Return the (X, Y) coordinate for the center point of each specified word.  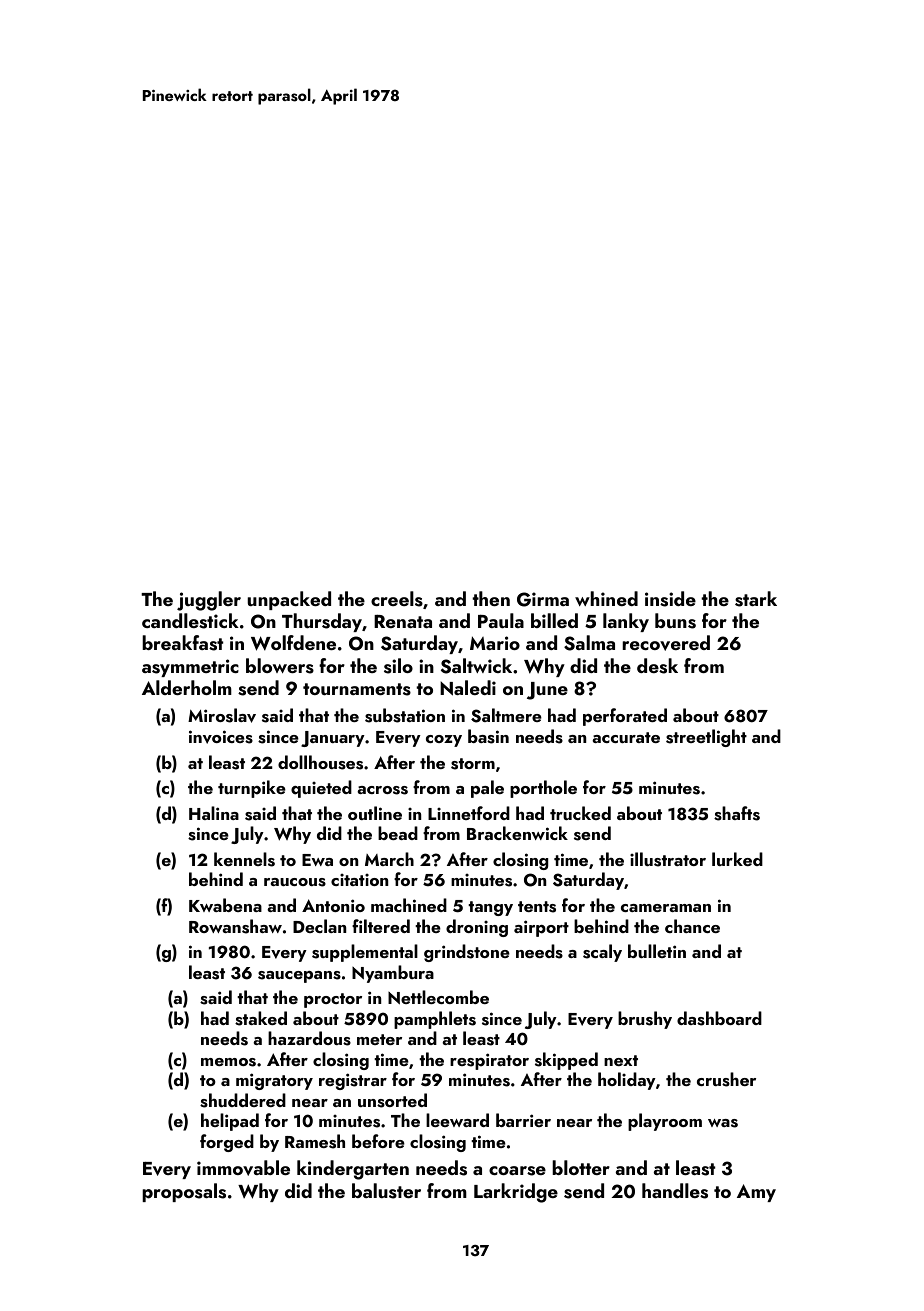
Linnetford (469, 813)
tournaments (357, 689)
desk (657, 666)
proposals (184, 1192)
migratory (274, 1082)
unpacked (289, 600)
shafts (737, 813)
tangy (490, 908)
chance (692, 926)
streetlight (706, 738)
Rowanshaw (235, 926)
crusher (726, 1079)
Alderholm (187, 687)
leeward (457, 1120)
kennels (244, 859)
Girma (543, 599)
